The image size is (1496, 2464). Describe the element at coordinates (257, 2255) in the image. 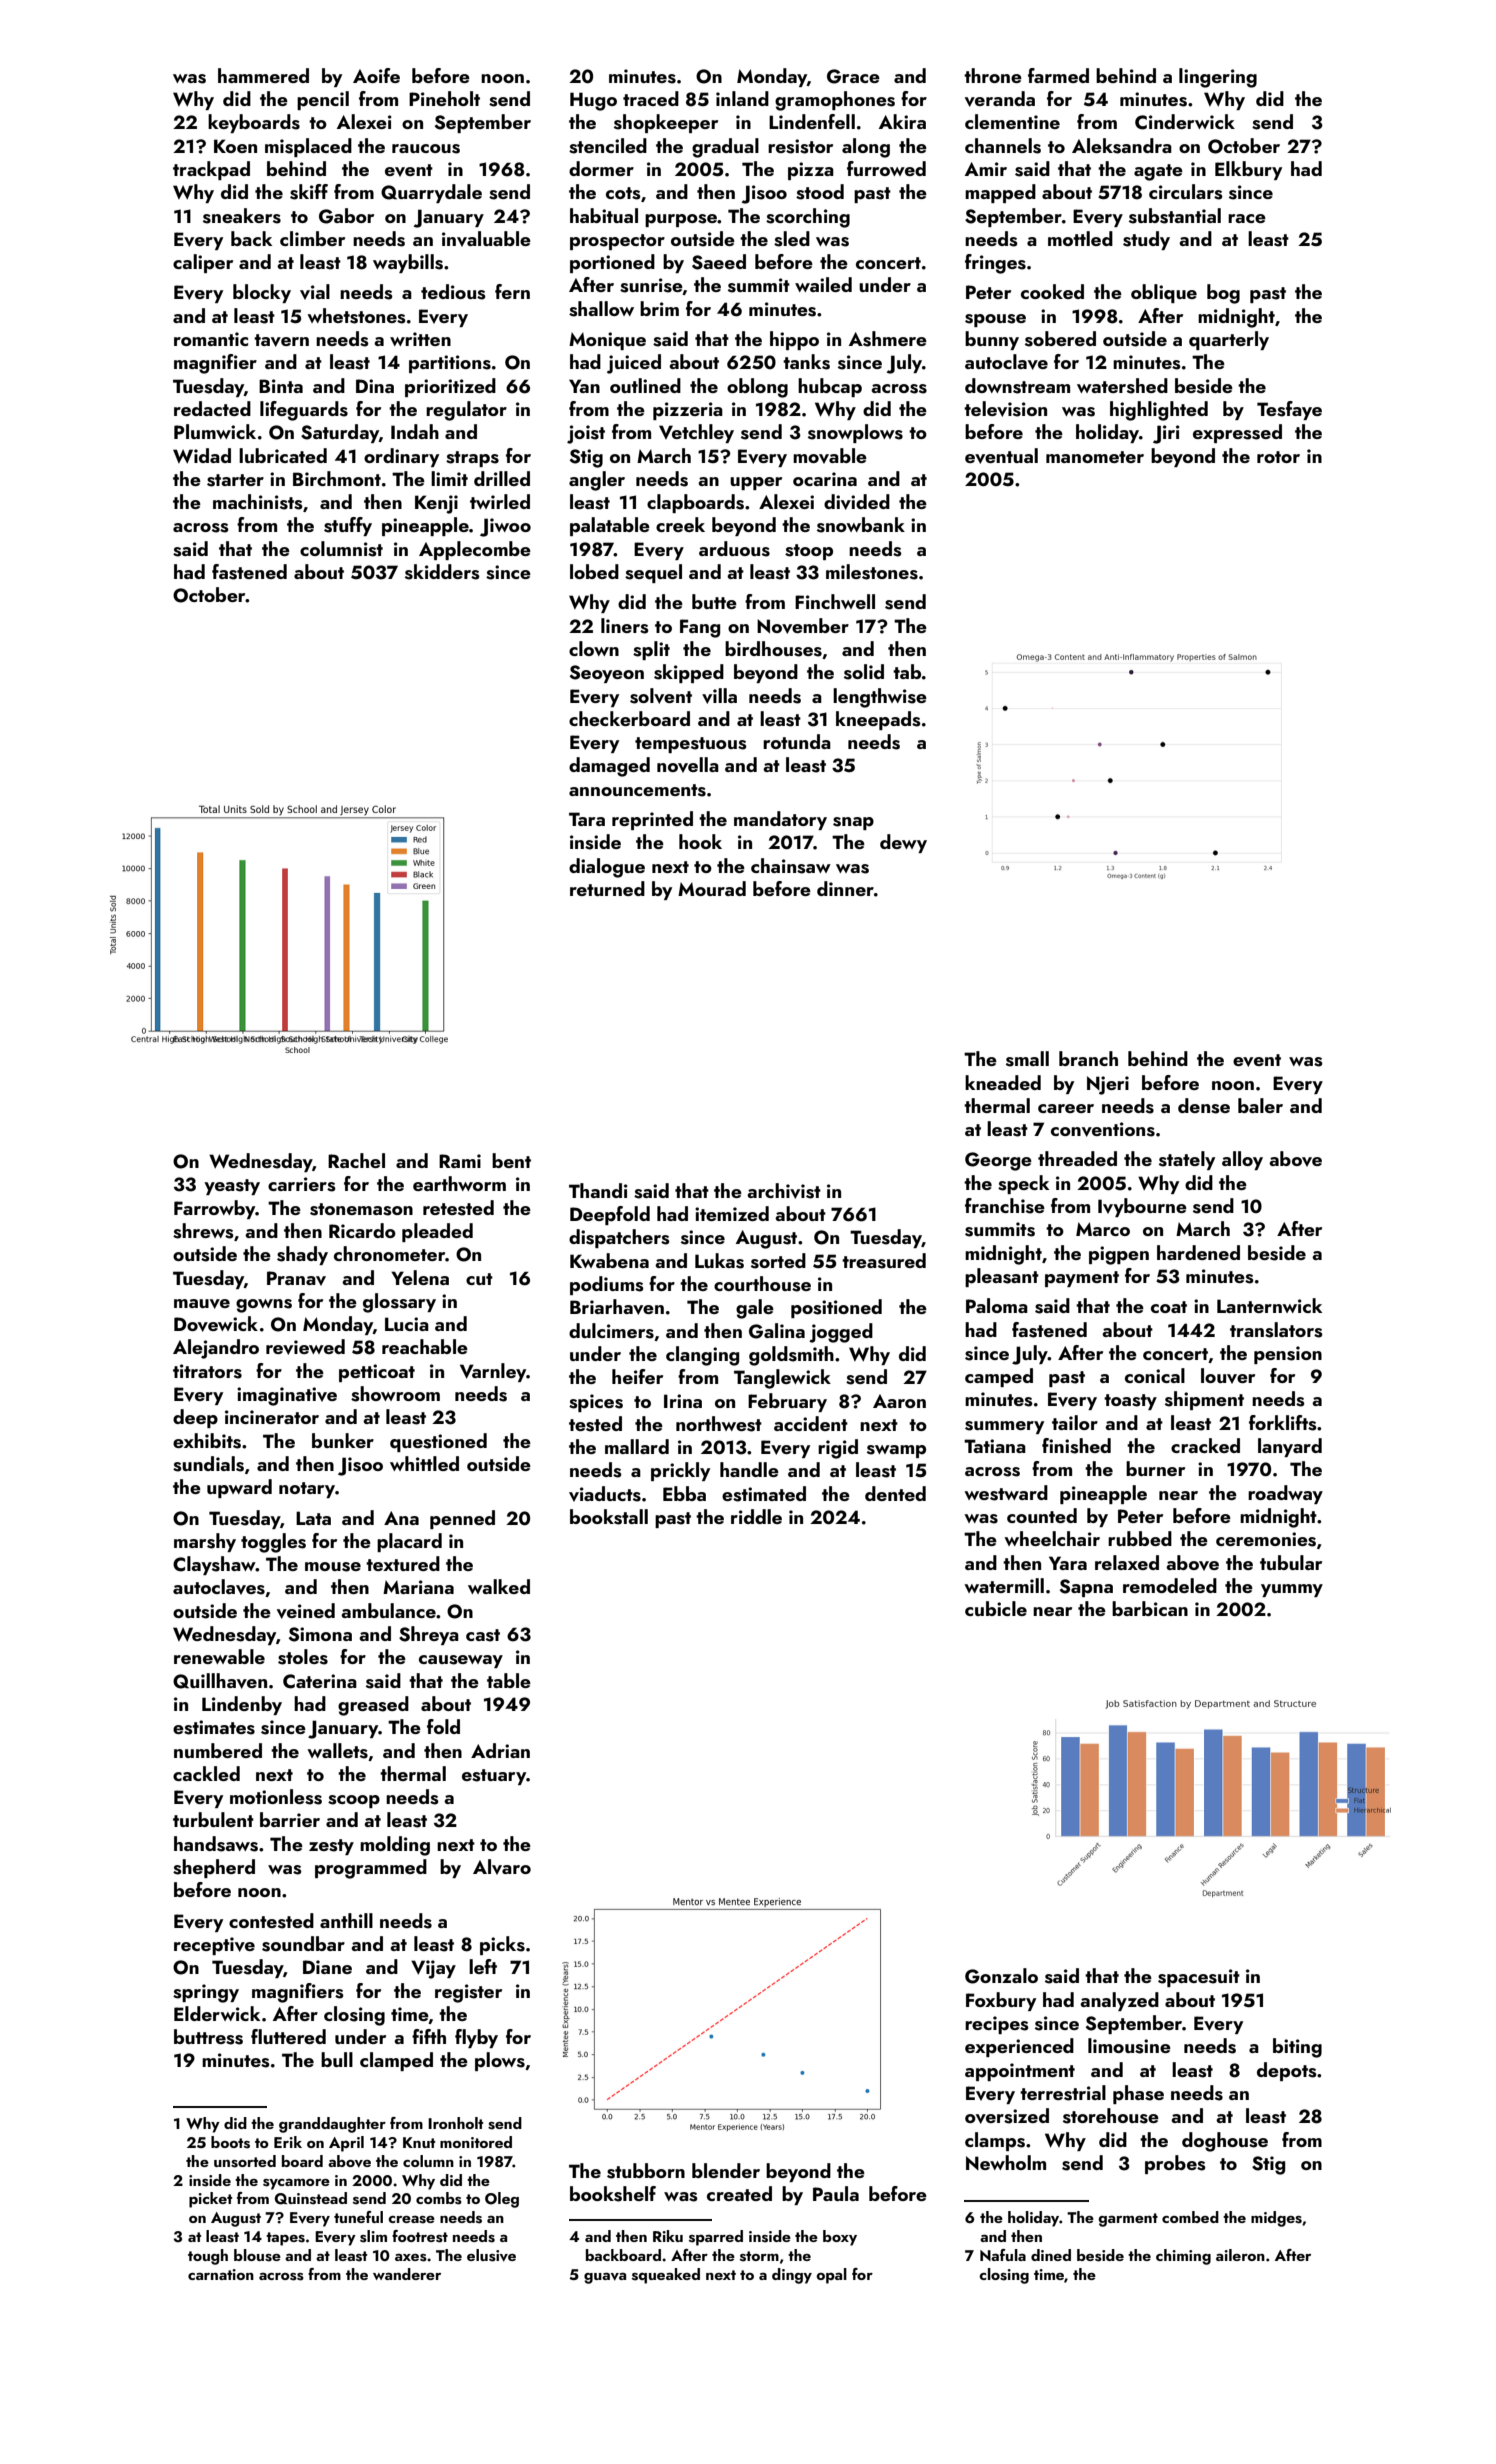

I see `blouse` at that location.
